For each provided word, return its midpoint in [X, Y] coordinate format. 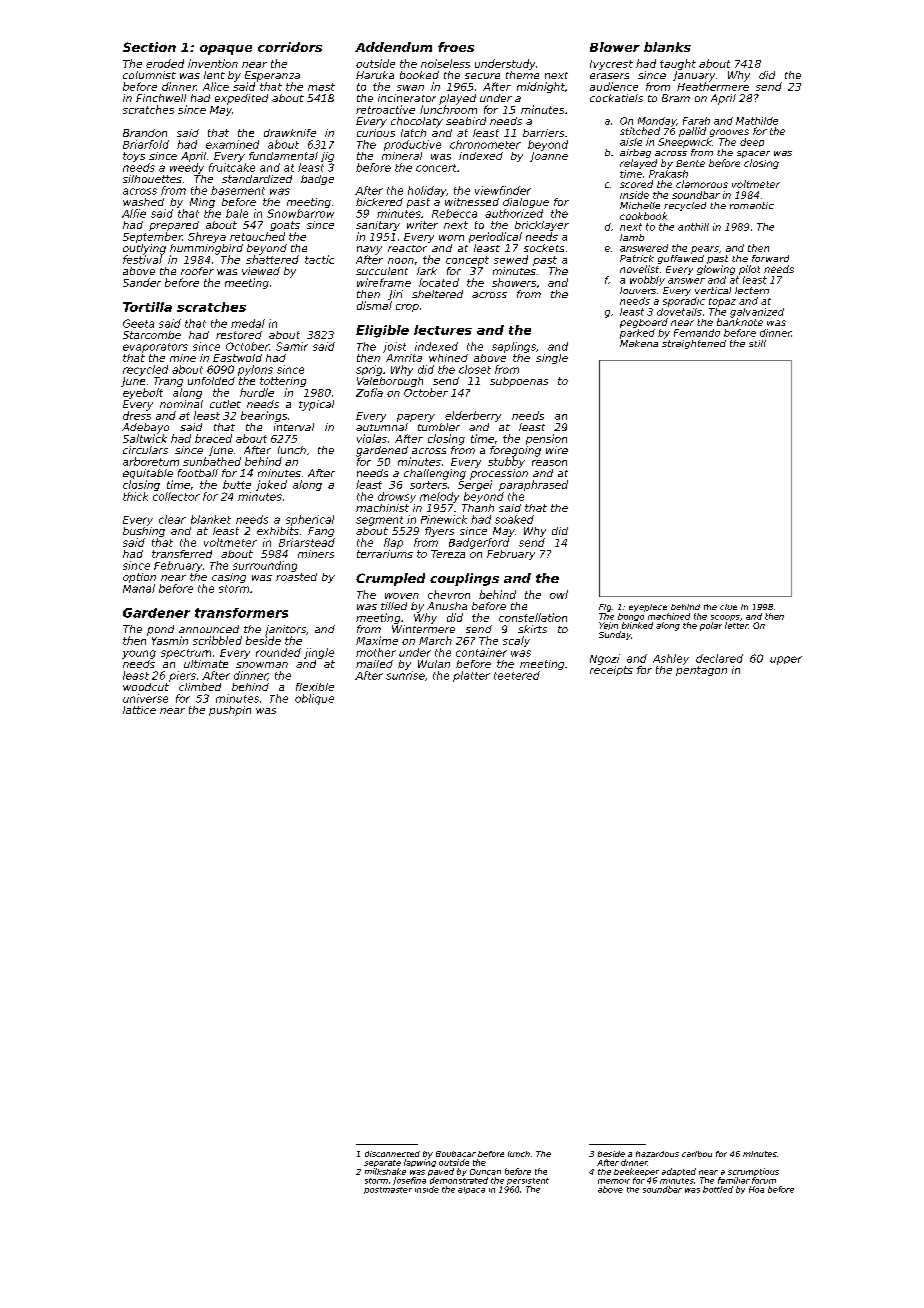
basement [238, 190]
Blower [615, 47]
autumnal [382, 427]
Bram [676, 98]
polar [711, 626]
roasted [296, 577]
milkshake [385, 1171]
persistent [528, 1181]
